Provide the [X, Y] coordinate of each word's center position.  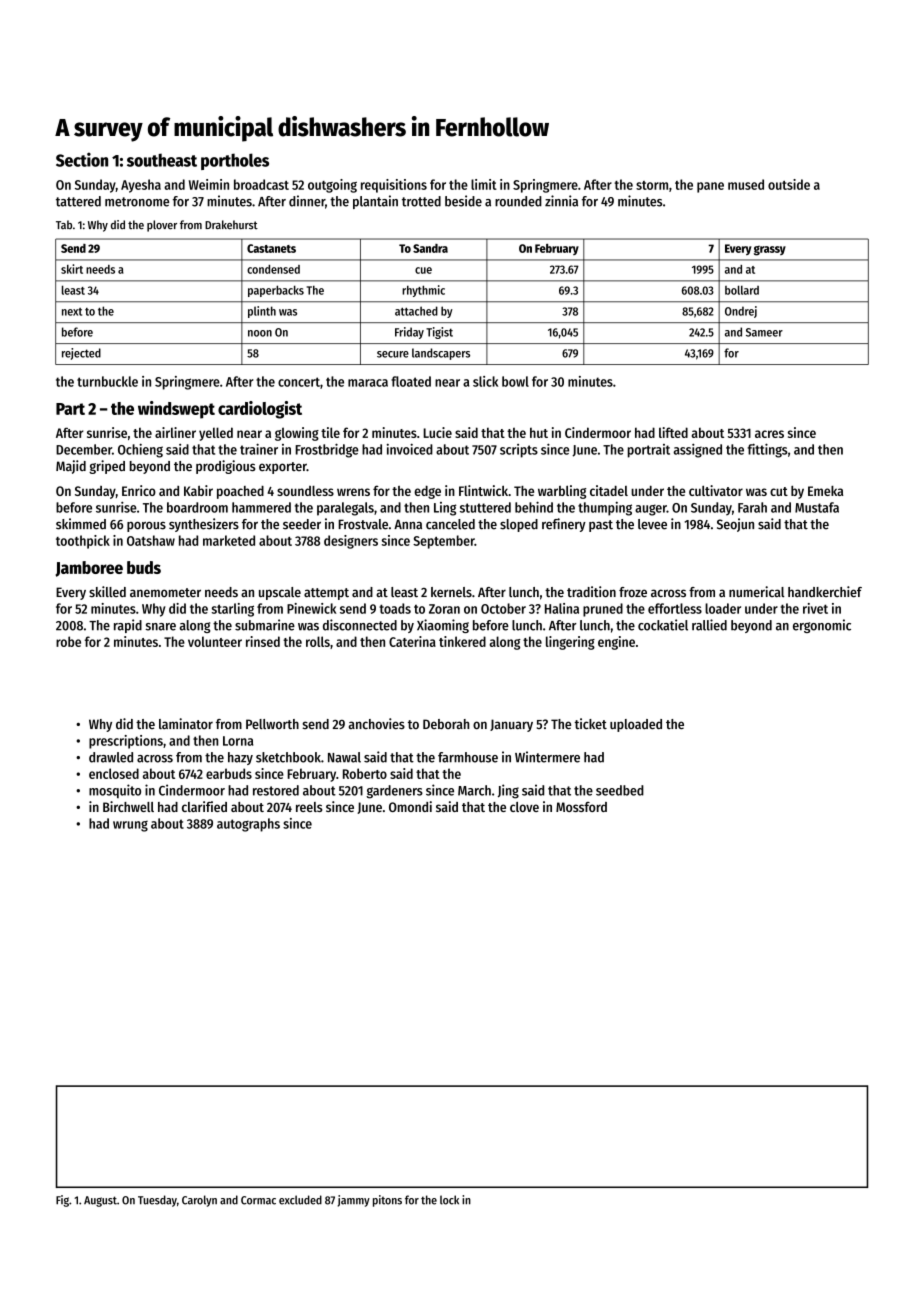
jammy [354, 1201]
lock [449, 1200]
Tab [64, 224]
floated [411, 381]
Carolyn [199, 1201]
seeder [302, 524]
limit [484, 184]
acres [769, 434]
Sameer [764, 332]
